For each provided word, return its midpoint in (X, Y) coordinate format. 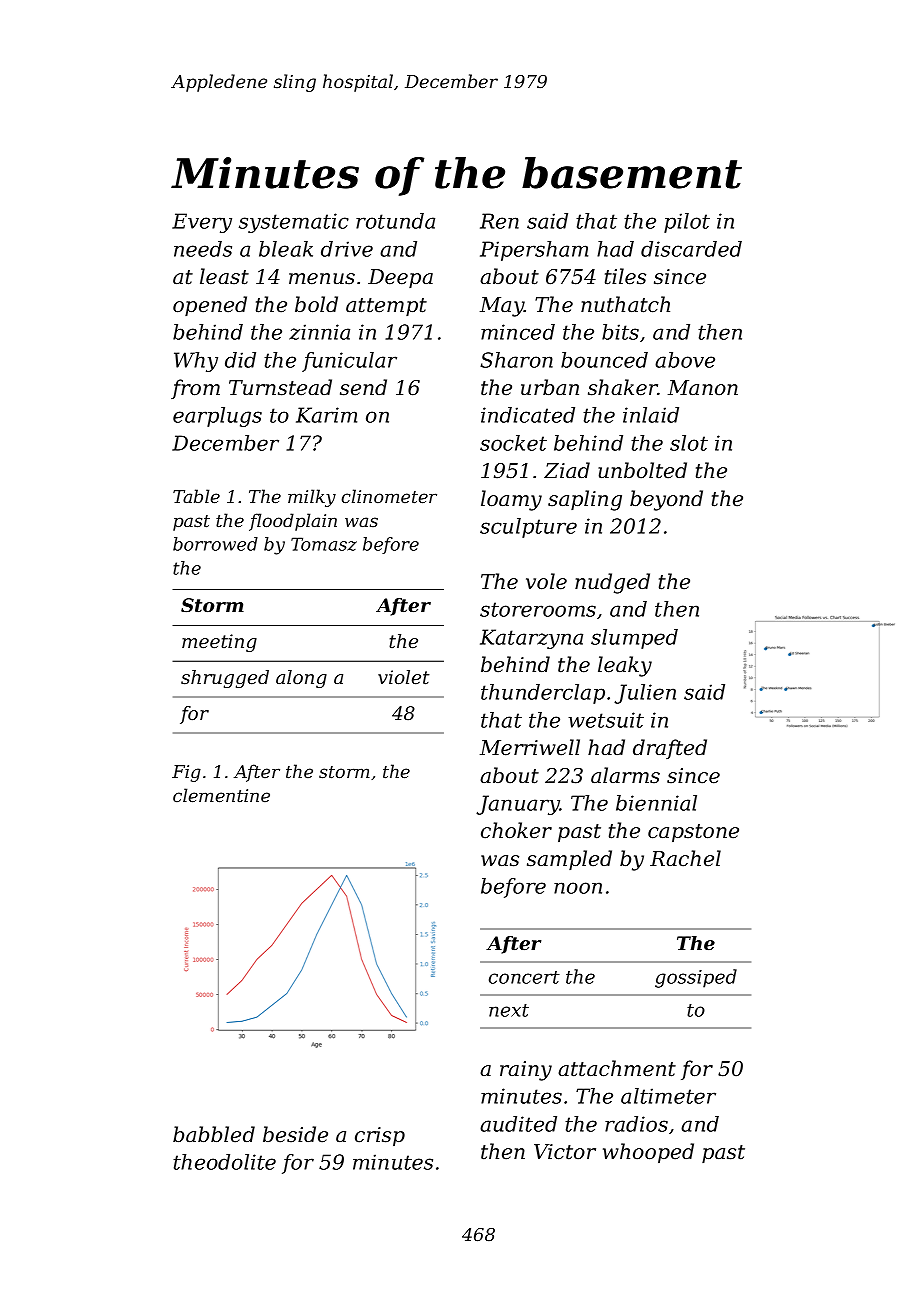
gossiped (696, 978)
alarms (625, 775)
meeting (219, 643)
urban (550, 387)
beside (295, 1134)
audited (518, 1124)
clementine (221, 795)
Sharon (516, 360)
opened (210, 306)
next (509, 1010)
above (685, 360)
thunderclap (543, 694)
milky (312, 498)
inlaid (651, 415)
